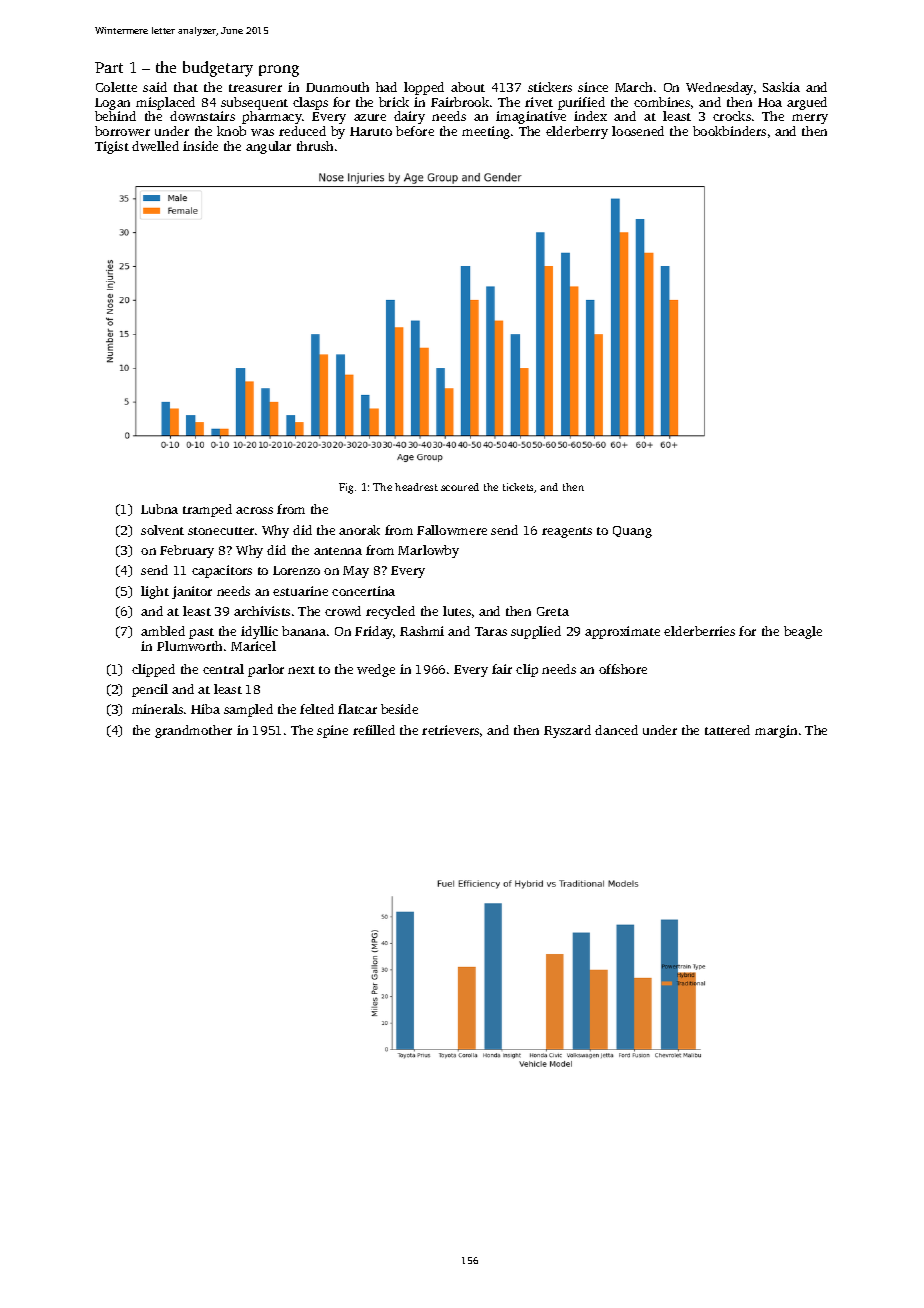  Describe the element at coordinates (632, 532) in the image. I see `Quang` at that location.
